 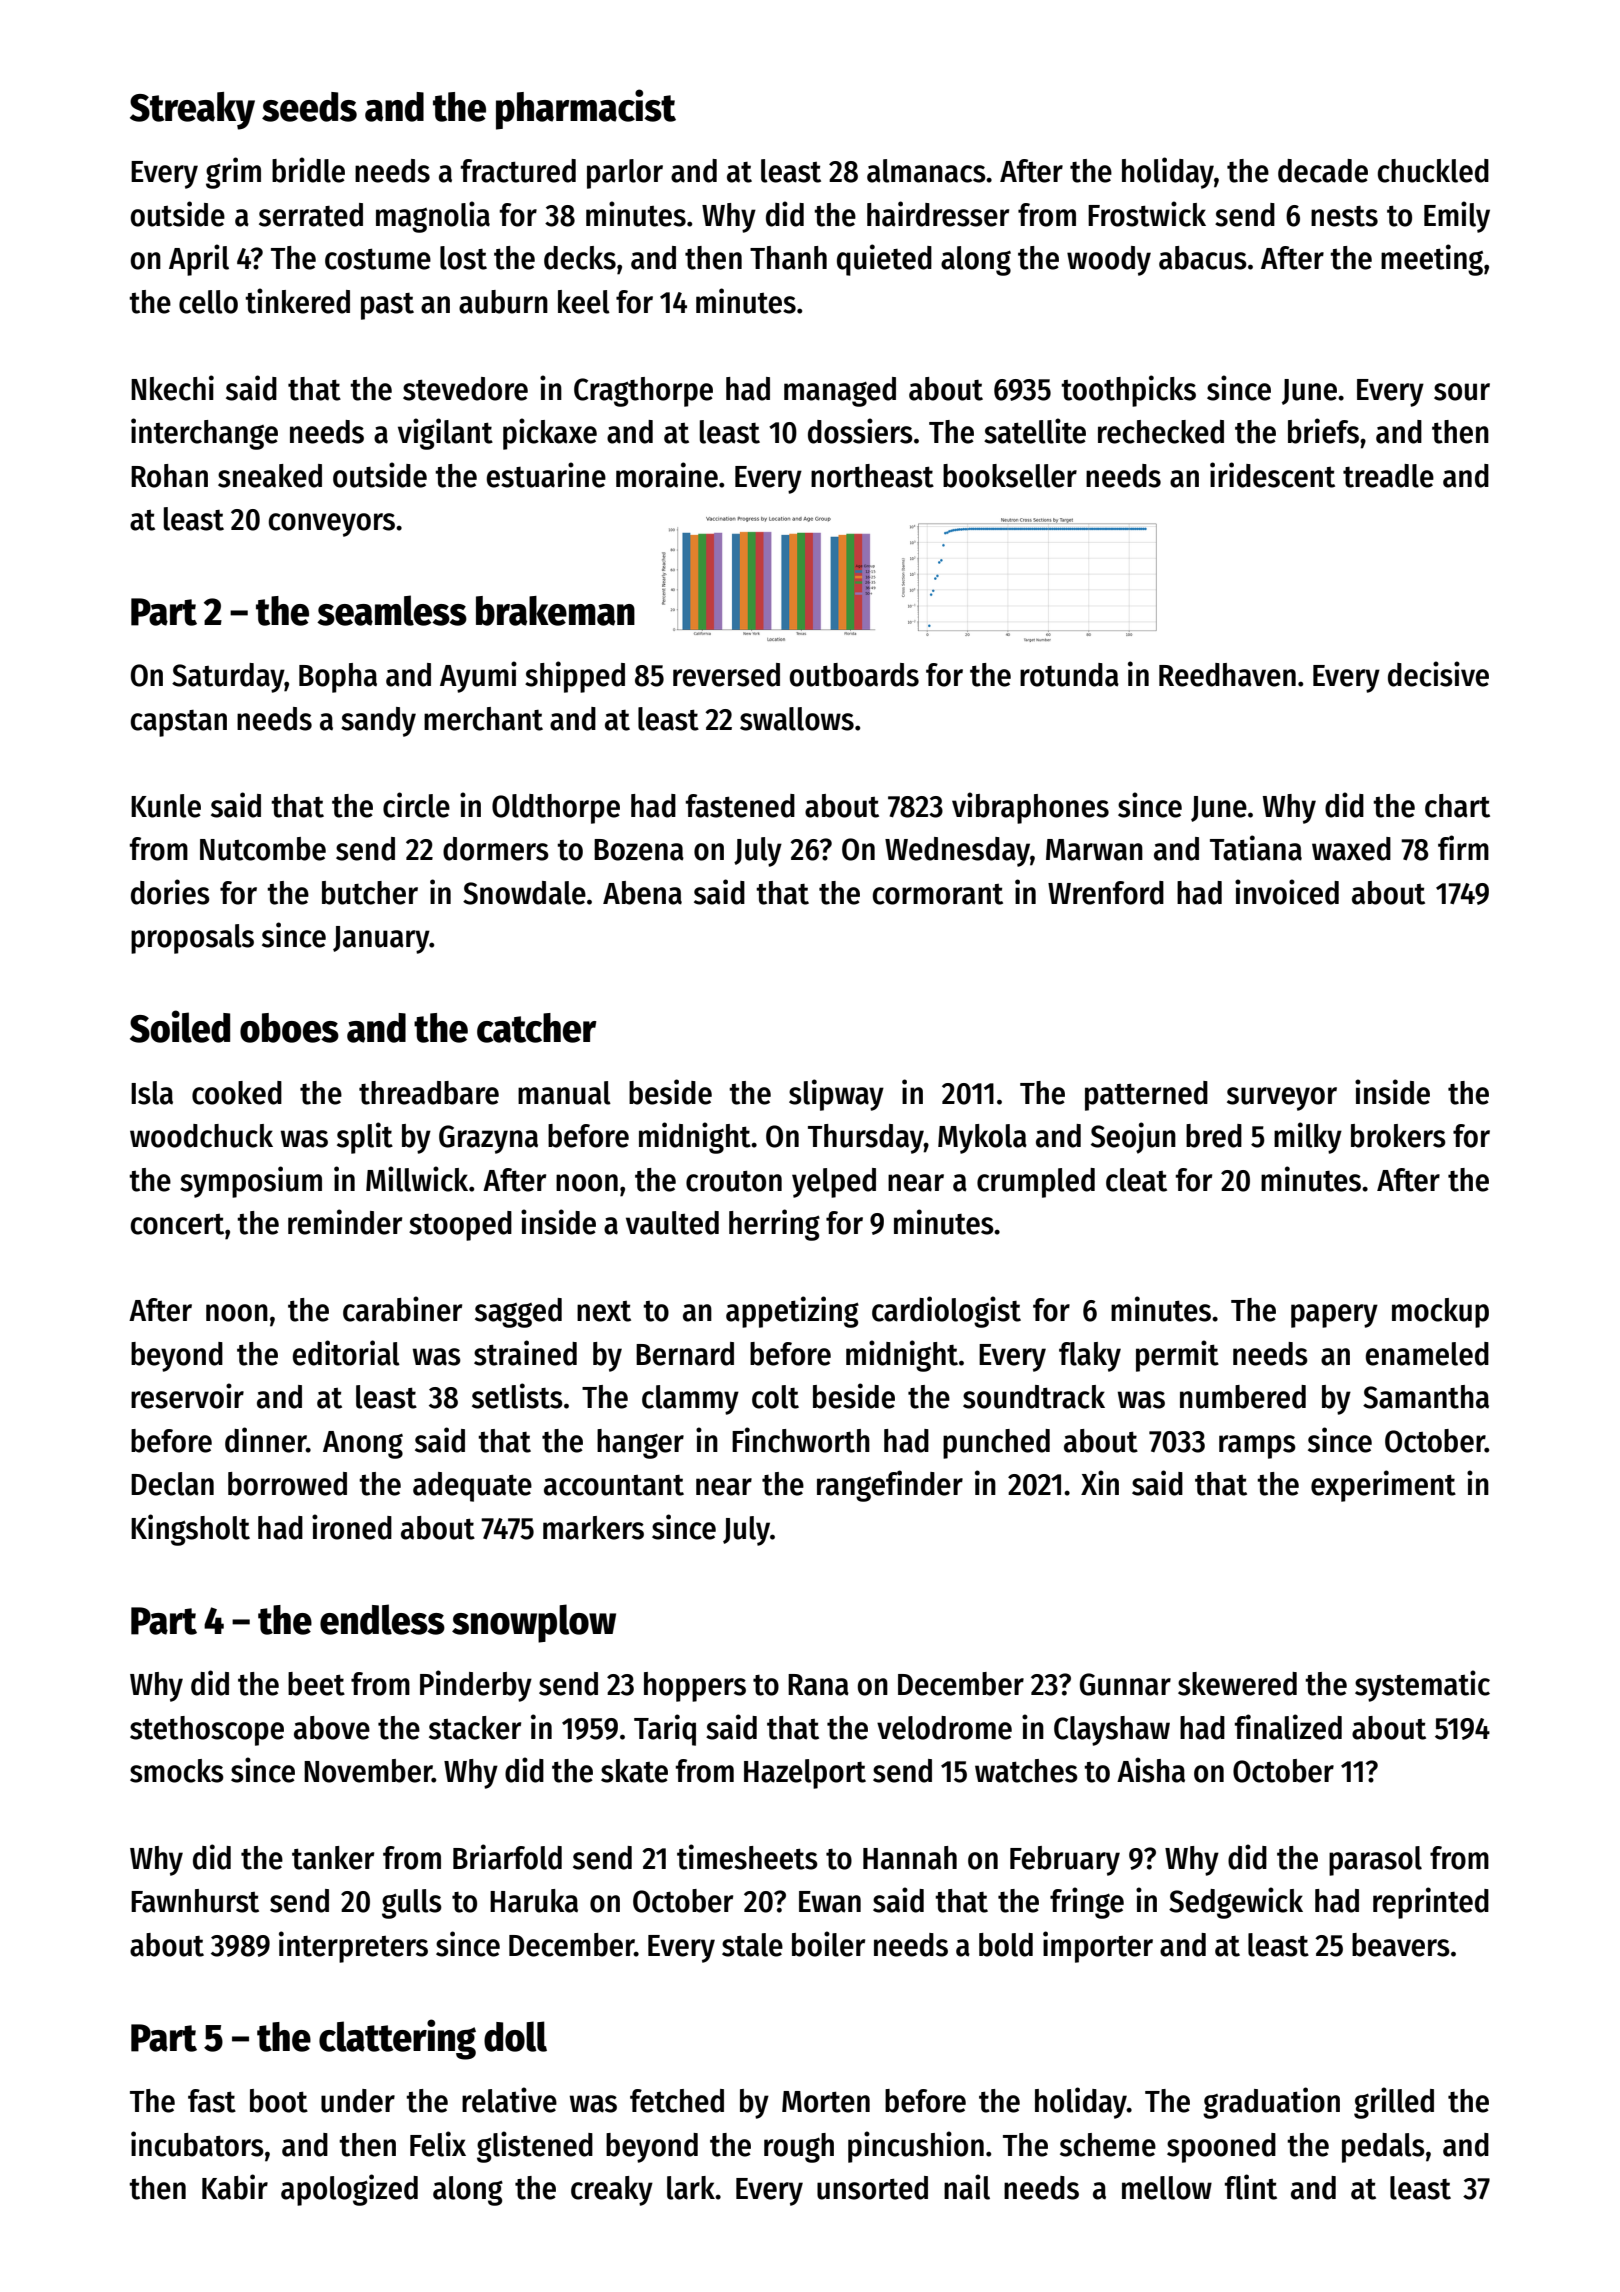 I want to click on brokers, so click(x=1398, y=1136).
